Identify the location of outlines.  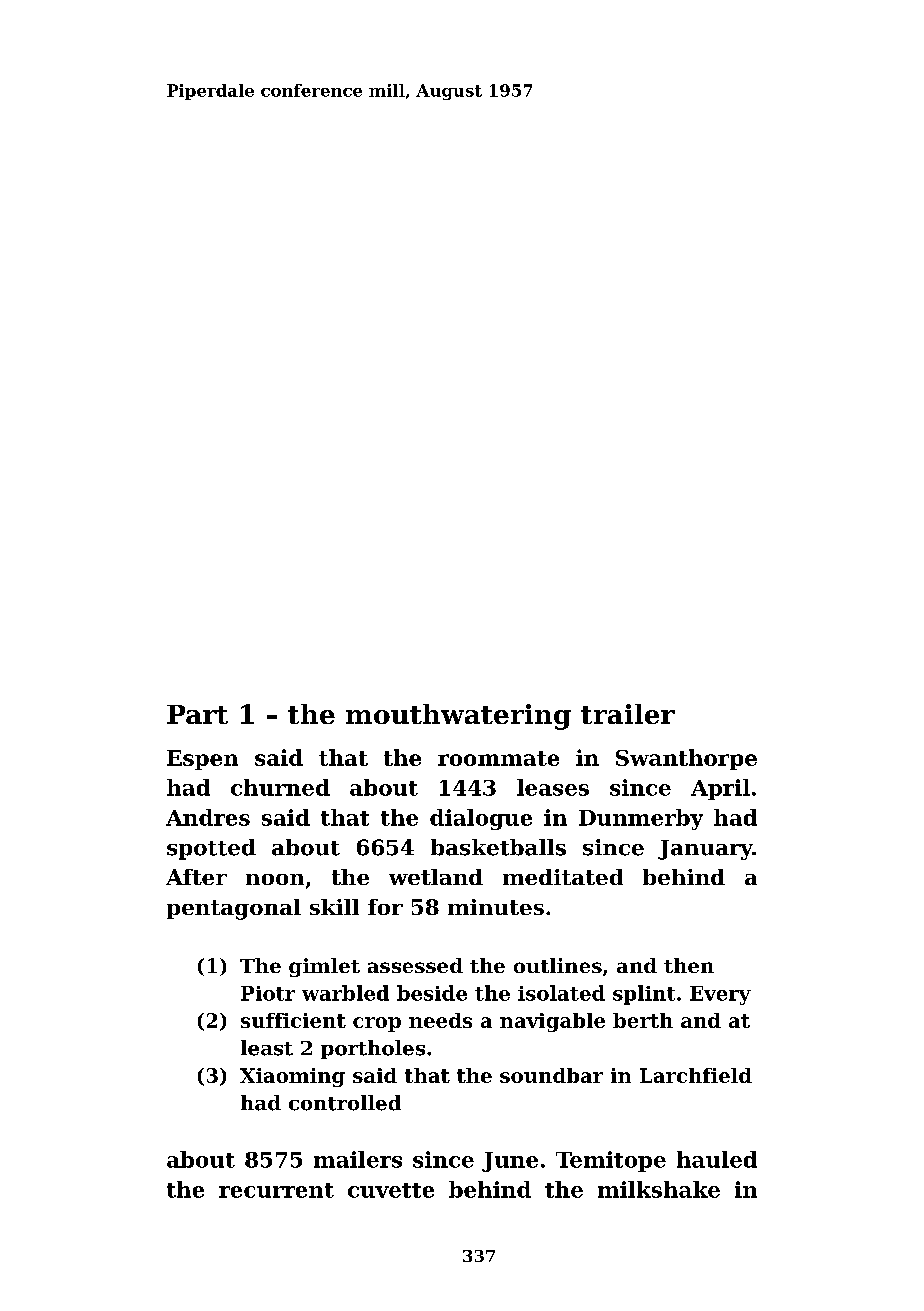
(558, 965).
